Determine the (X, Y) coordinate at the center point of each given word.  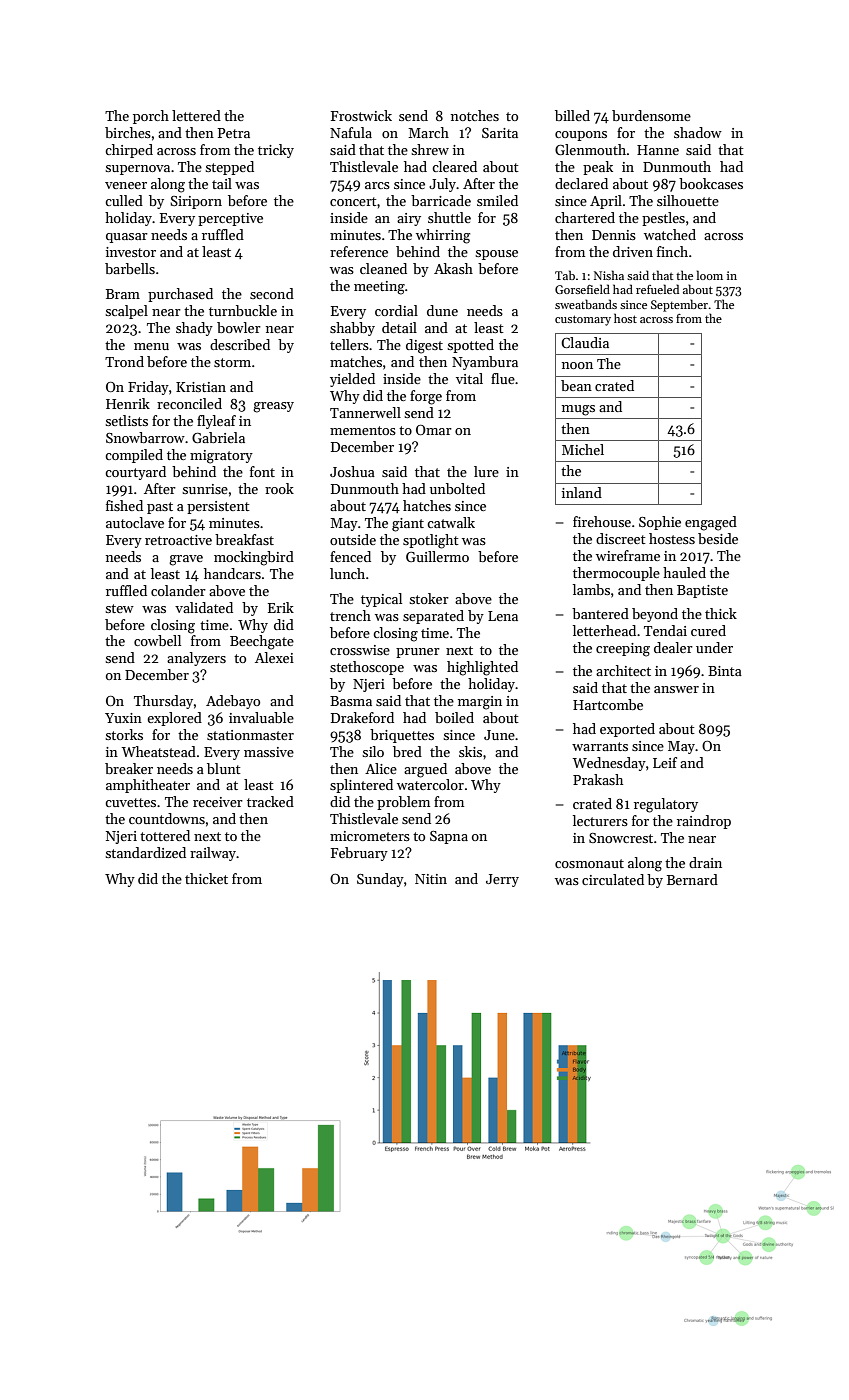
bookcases (711, 183)
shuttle (449, 217)
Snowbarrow (145, 437)
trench (350, 615)
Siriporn (196, 202)
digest (424, 346)
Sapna (449, 837)
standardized (145, 852)
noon (577, 365)
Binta (725, 671)
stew (119, 608)
